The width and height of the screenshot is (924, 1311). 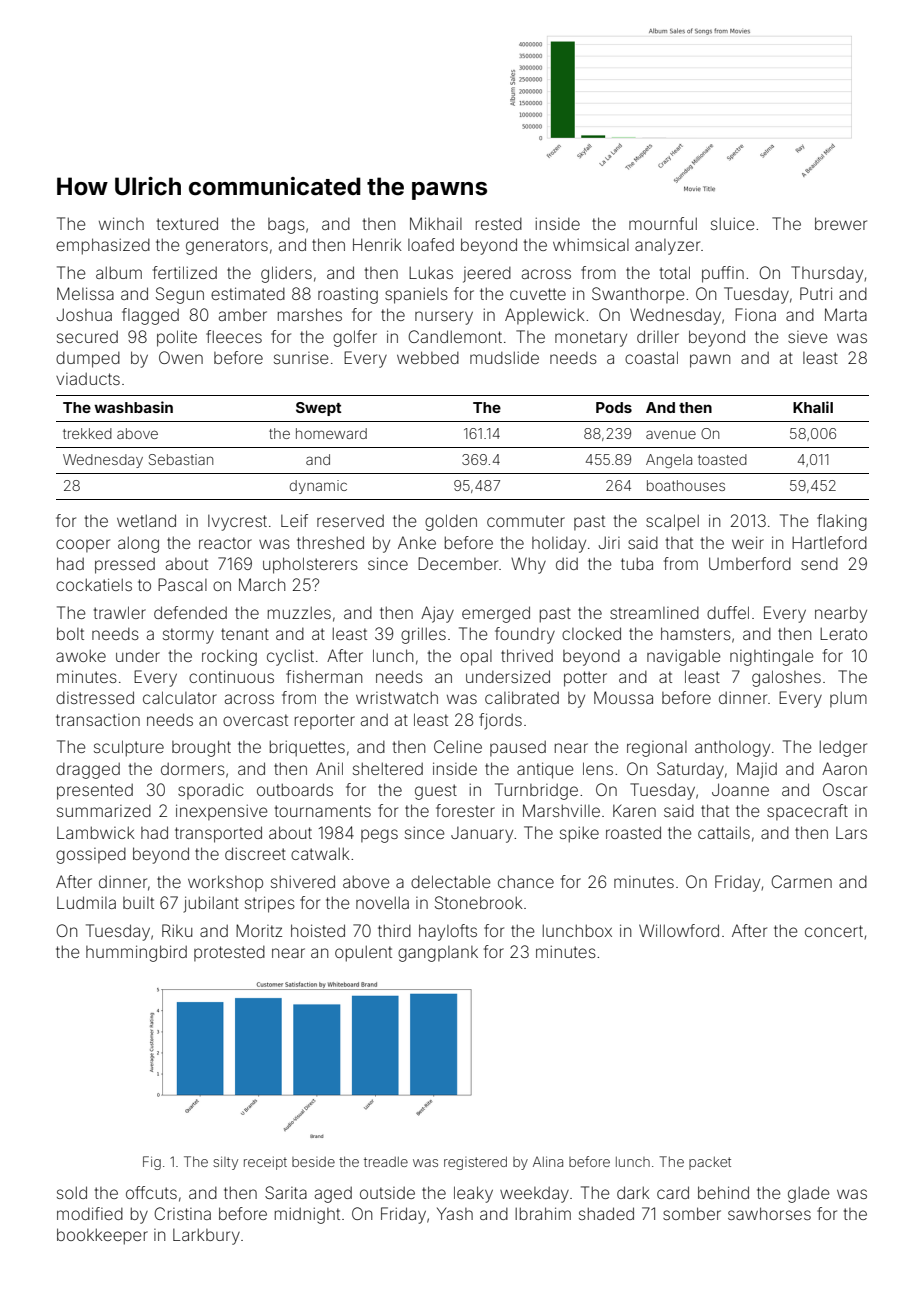 I want to click on Hartleford, so click(x=829, y=542).
